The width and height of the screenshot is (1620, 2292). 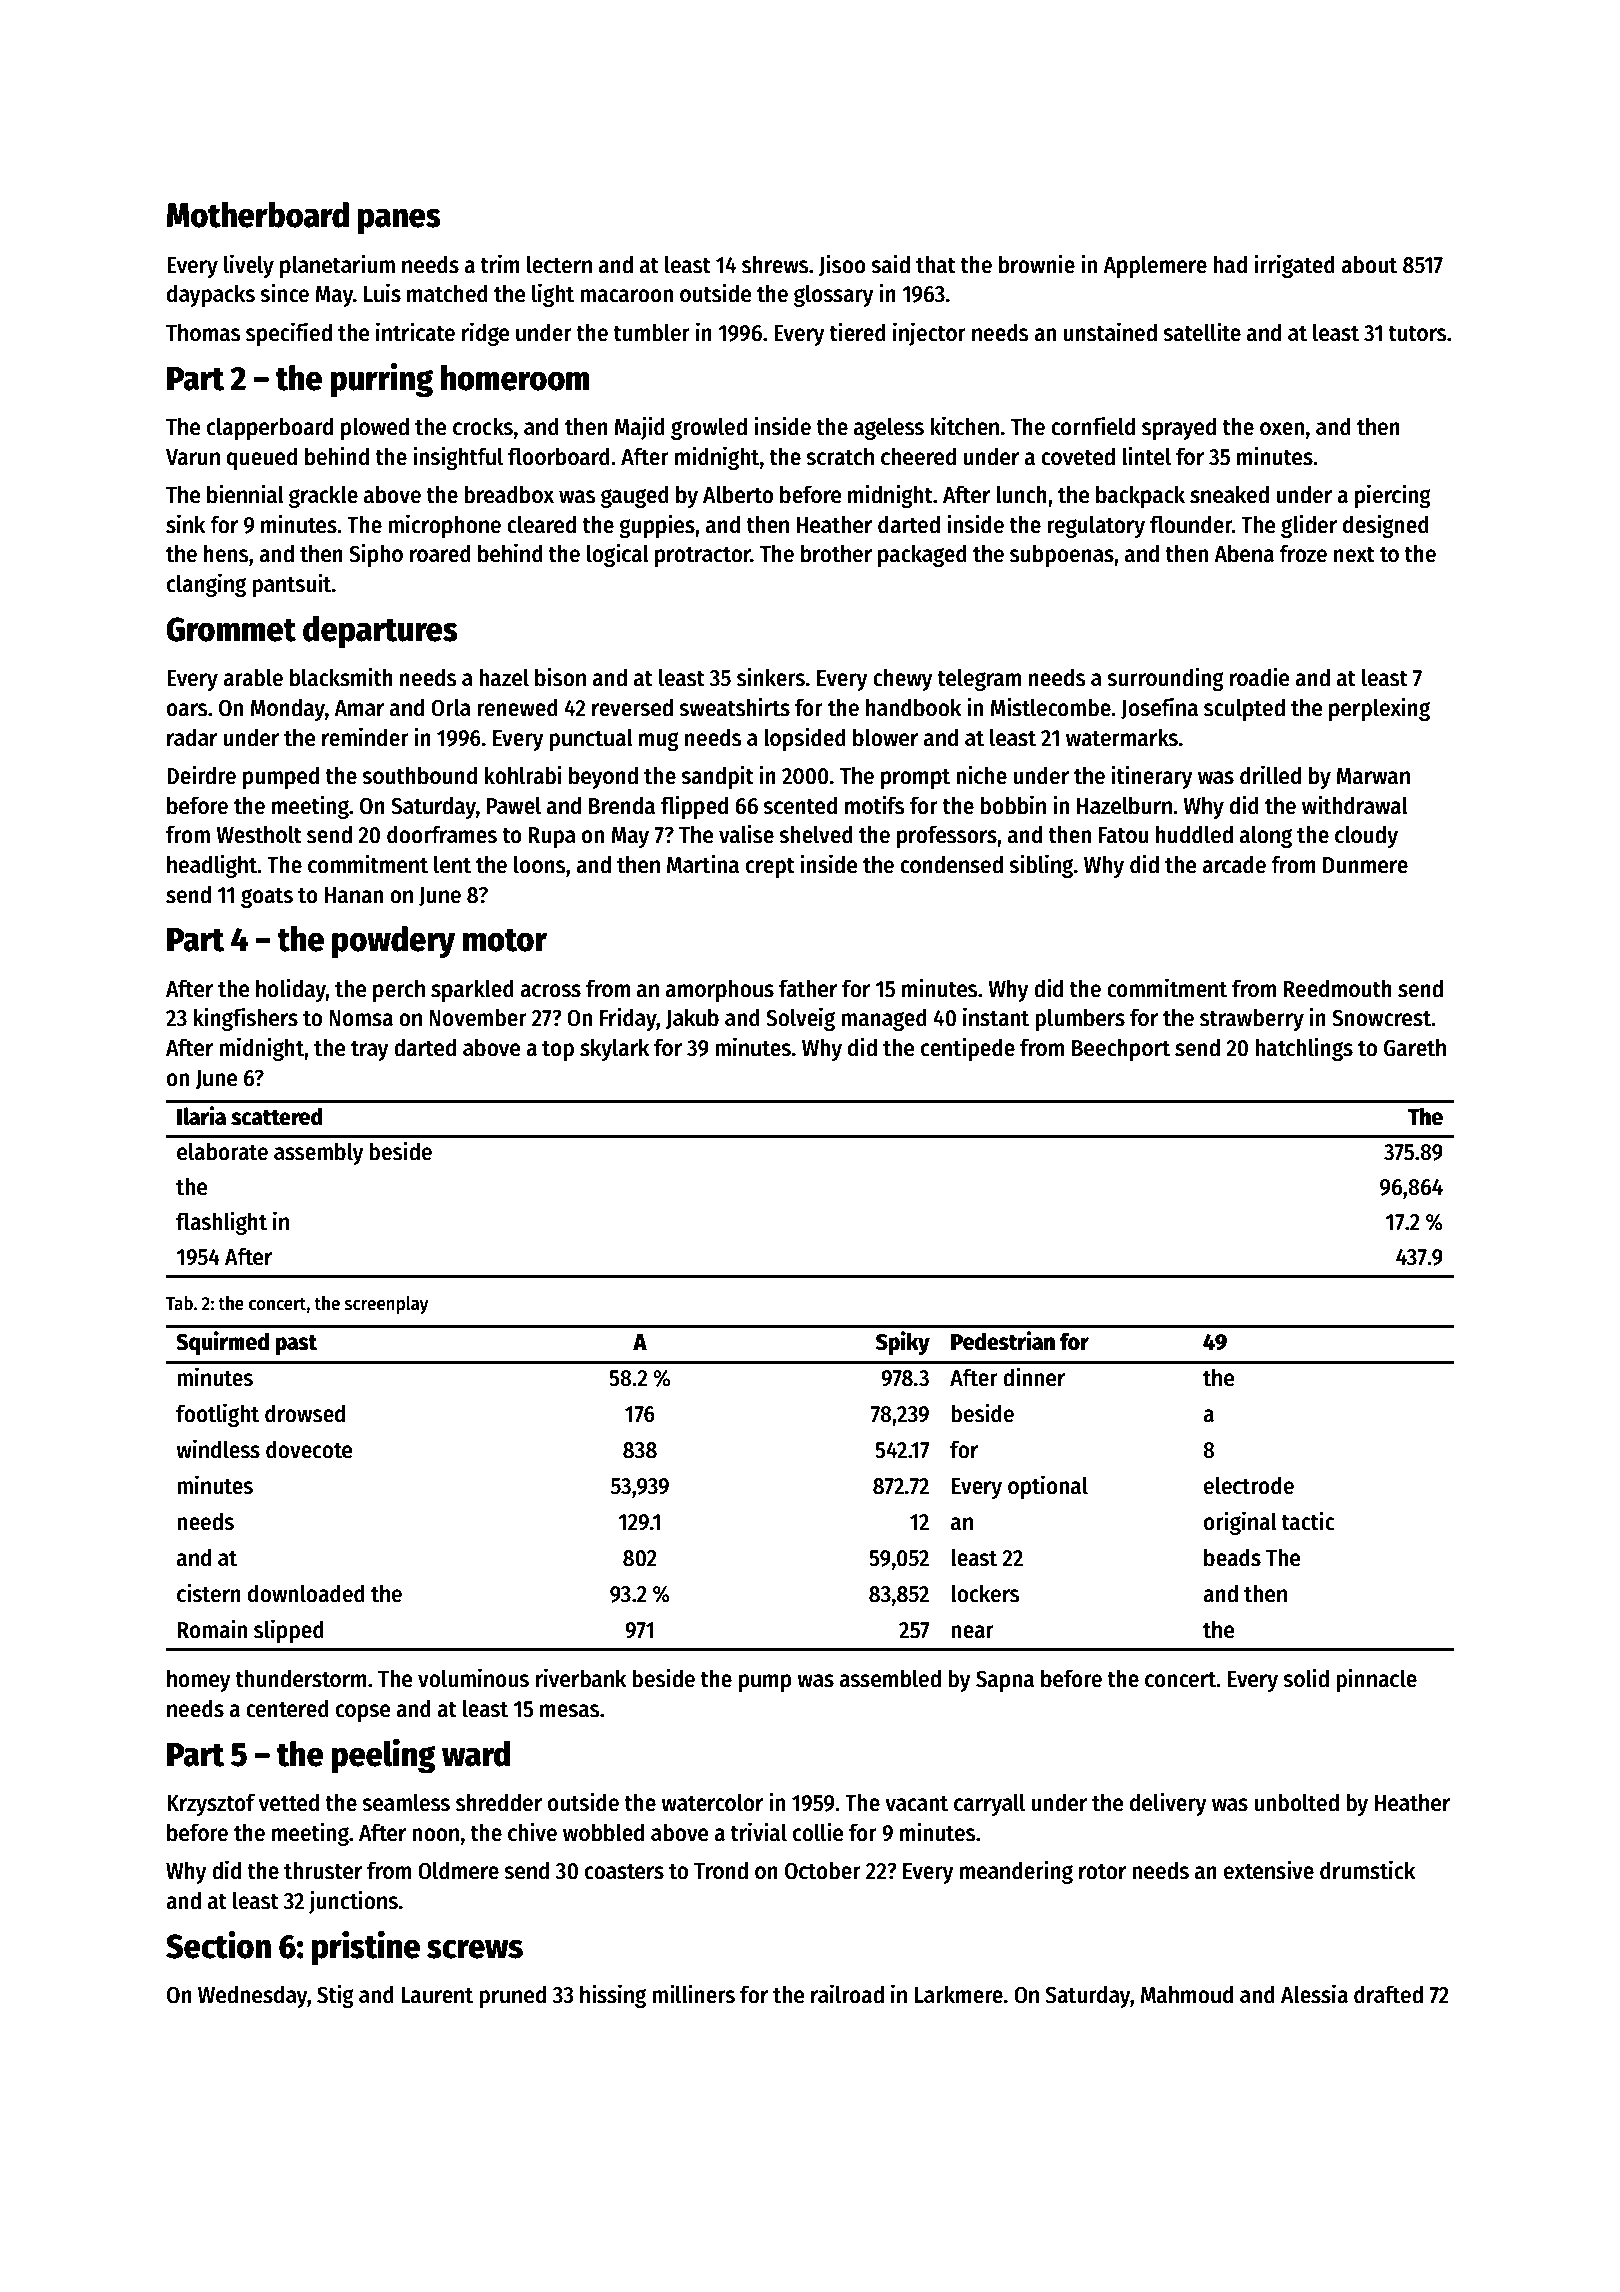 What do you see at coordinates (842, 265) in the screenshot?
I see `Jisoo` at bounding box center [842, 265].
